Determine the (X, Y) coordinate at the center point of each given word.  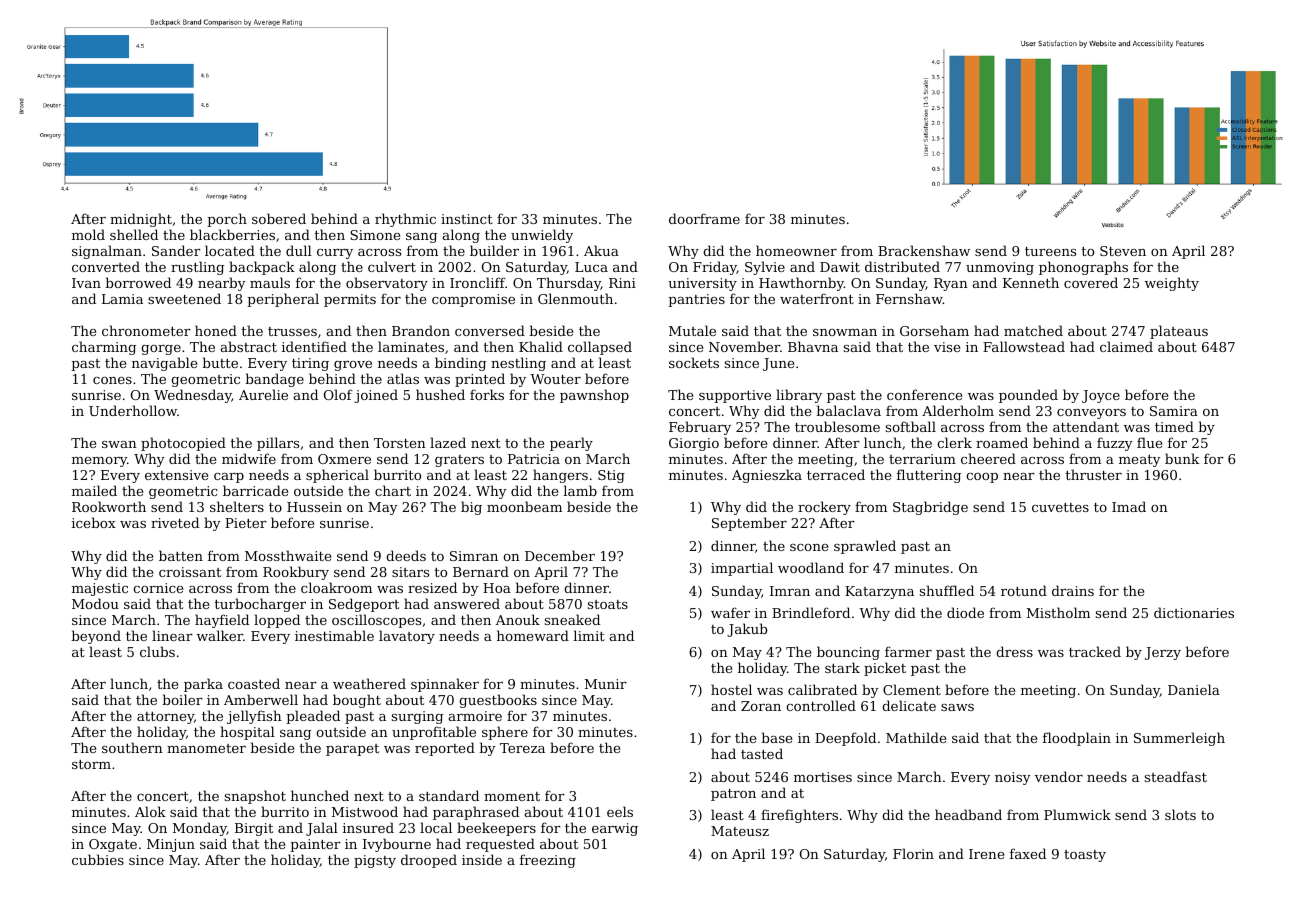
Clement (912, 689)
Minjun (171, 845)
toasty (1085, 856)
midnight (141, 220)
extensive (176, 475)
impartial (742, 569)
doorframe (704, 218)
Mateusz (740, 831)
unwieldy (542, 236)
